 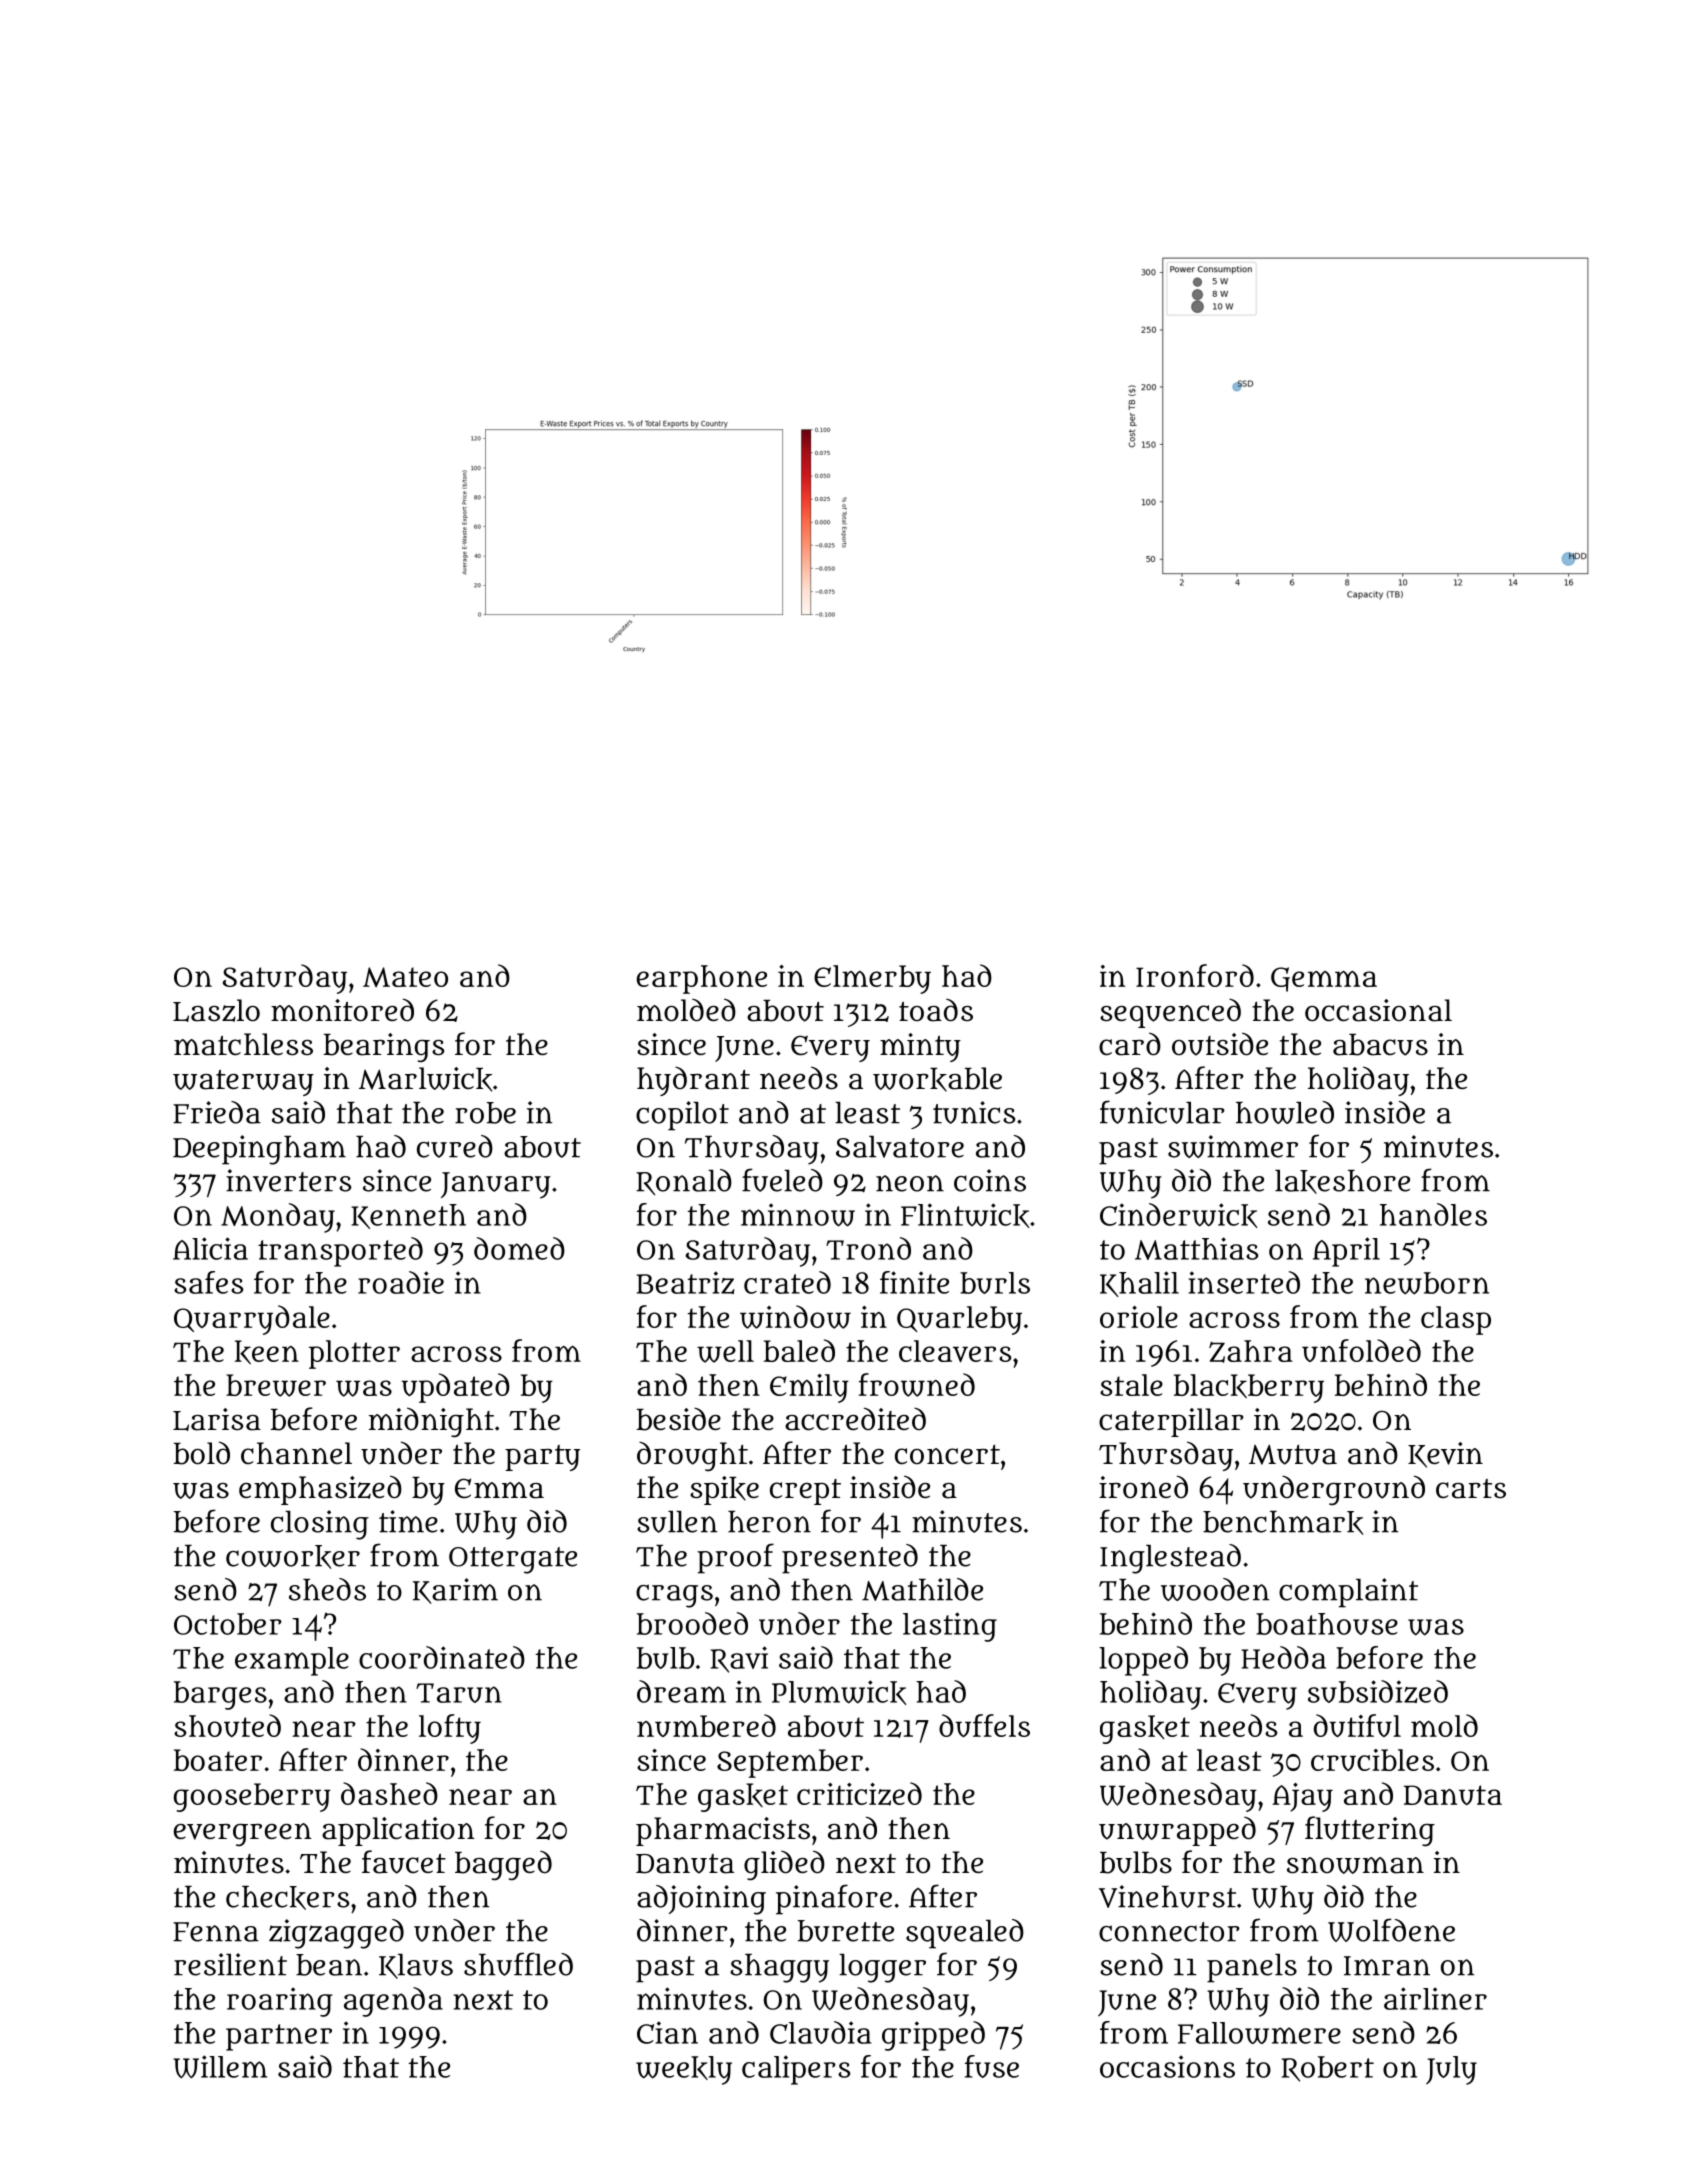 What do you see at coordinates (292, 1661) in the screenshot?
I see `example` at bounding box center [292, 1661].
